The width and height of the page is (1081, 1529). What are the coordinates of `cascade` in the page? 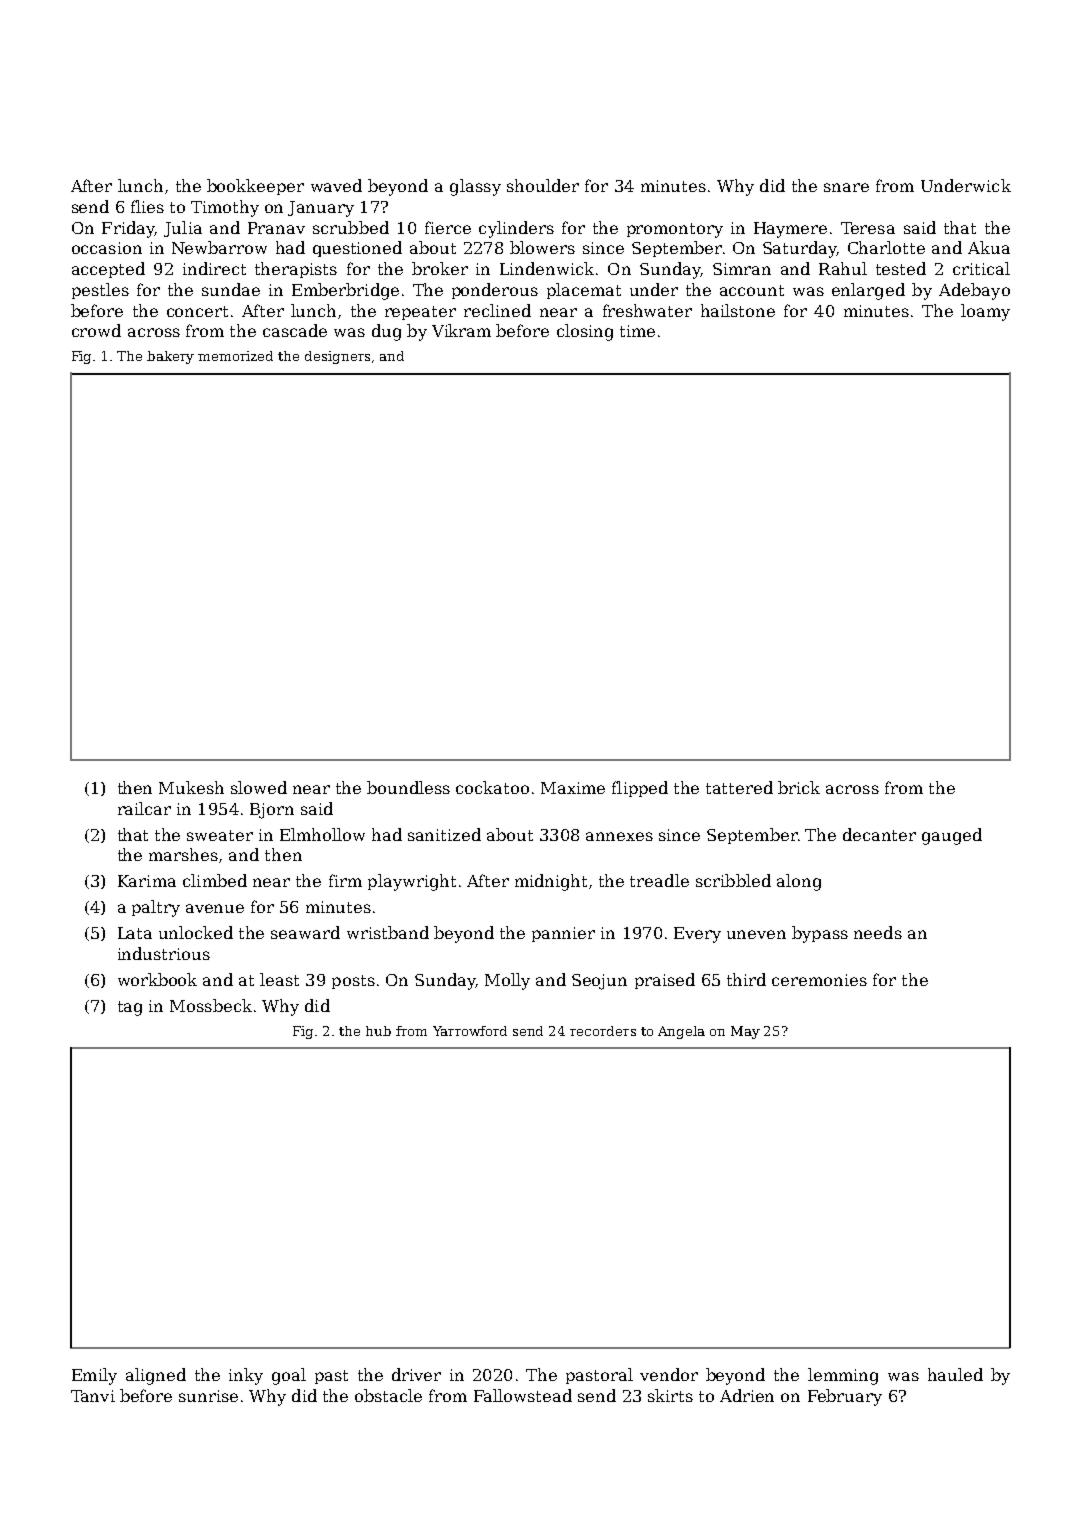 It's located at (295, 330).
